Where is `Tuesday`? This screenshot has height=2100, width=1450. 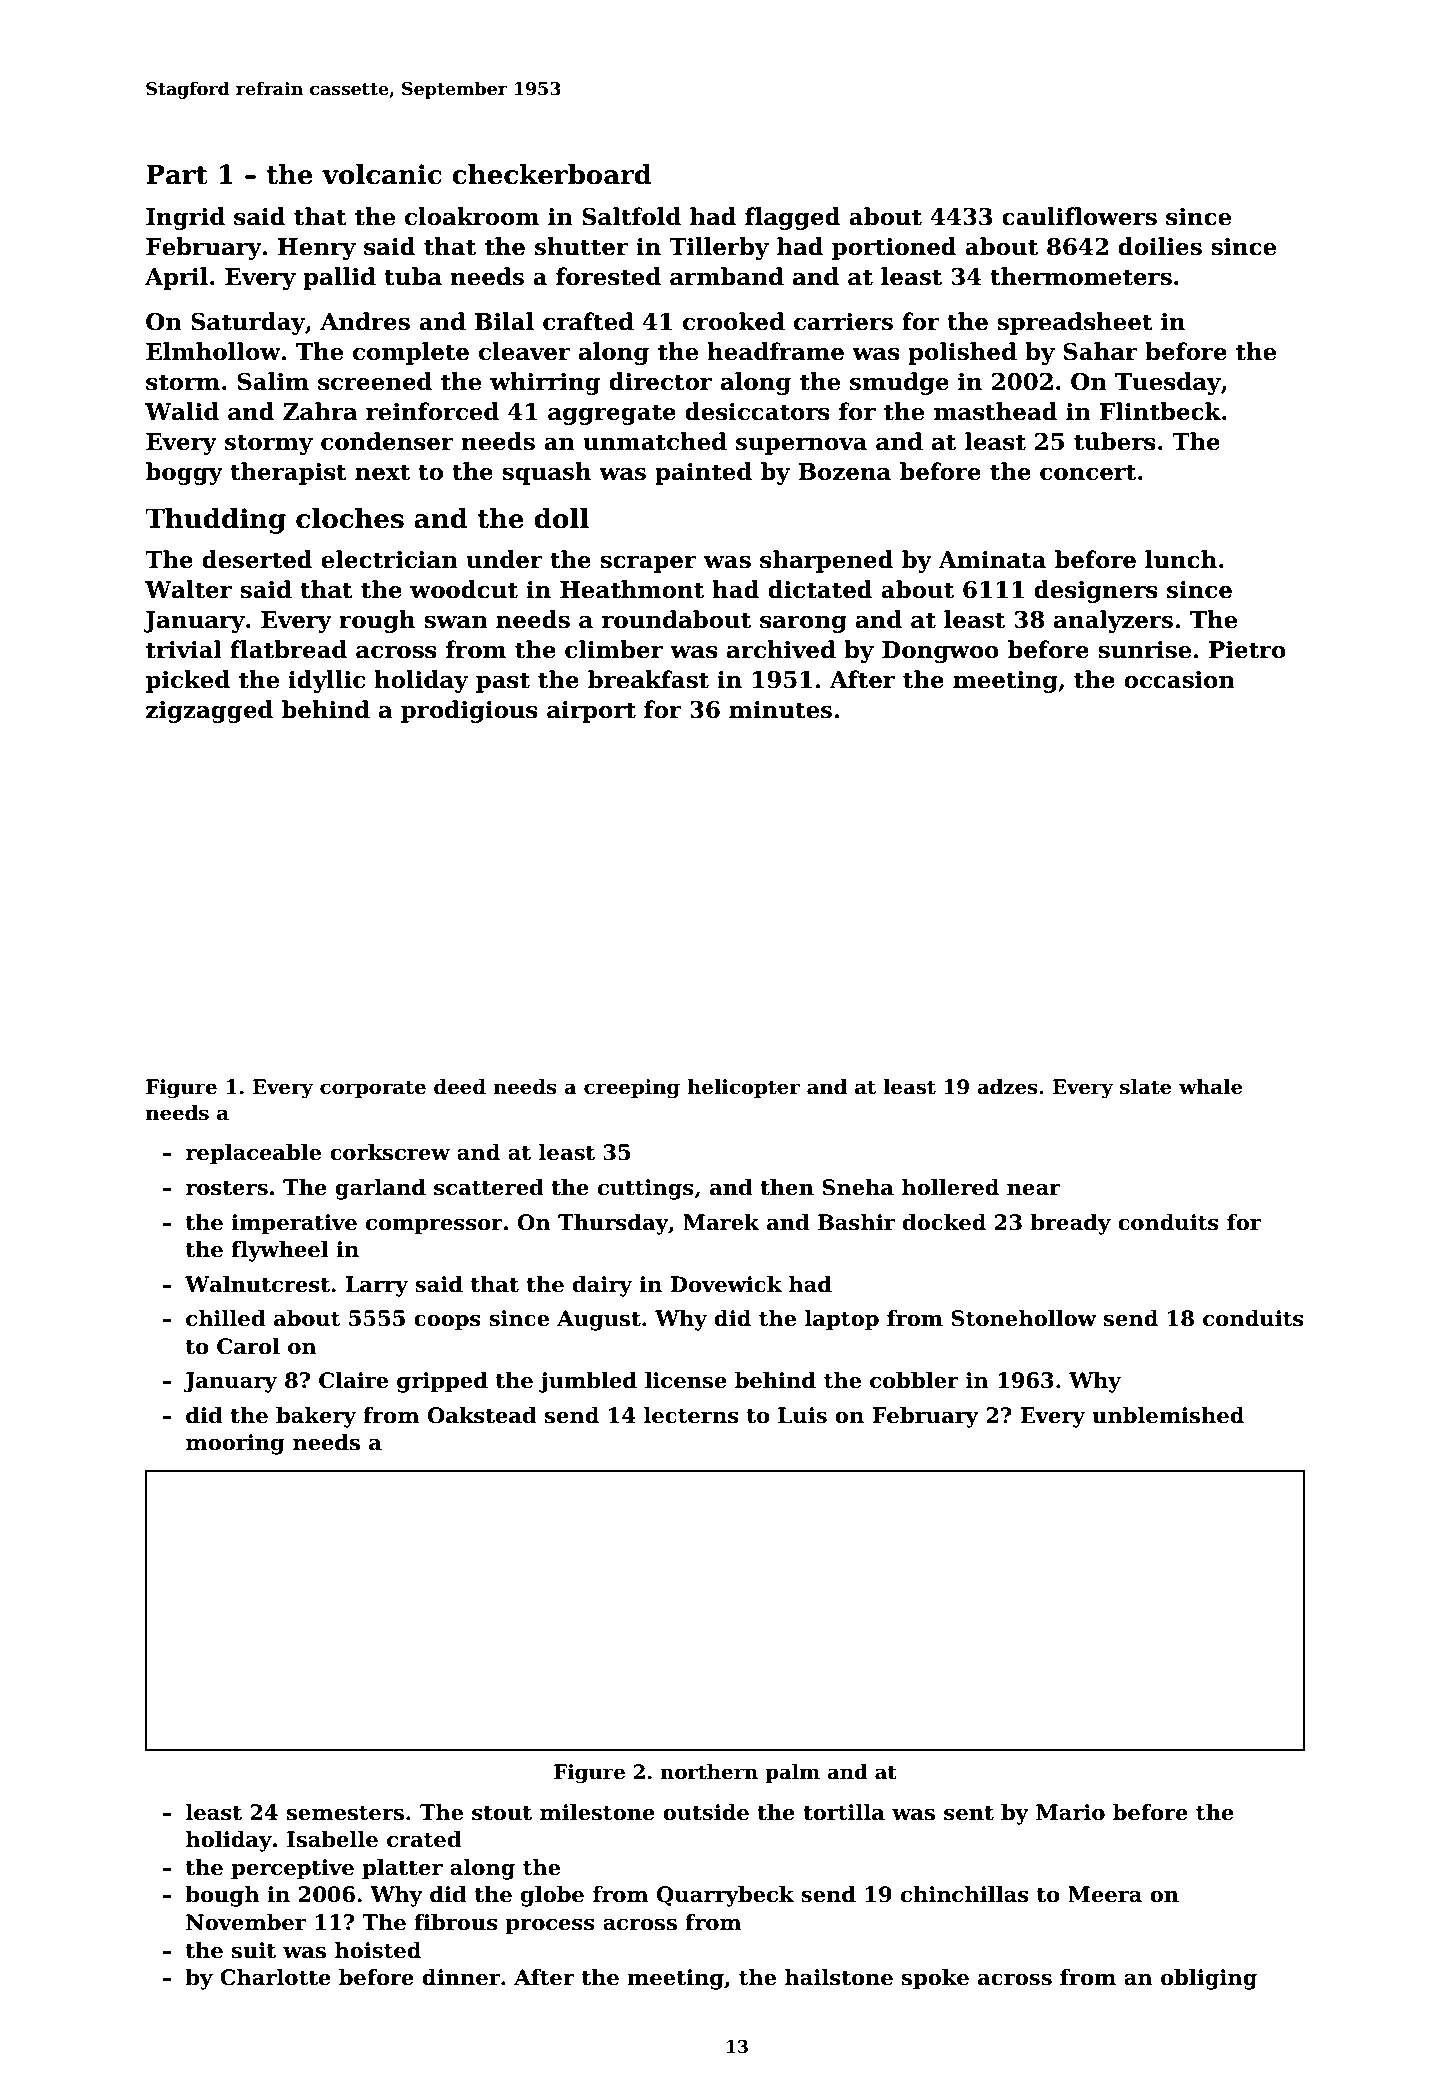 Tuesday is located at coordinates (1168, 383).
